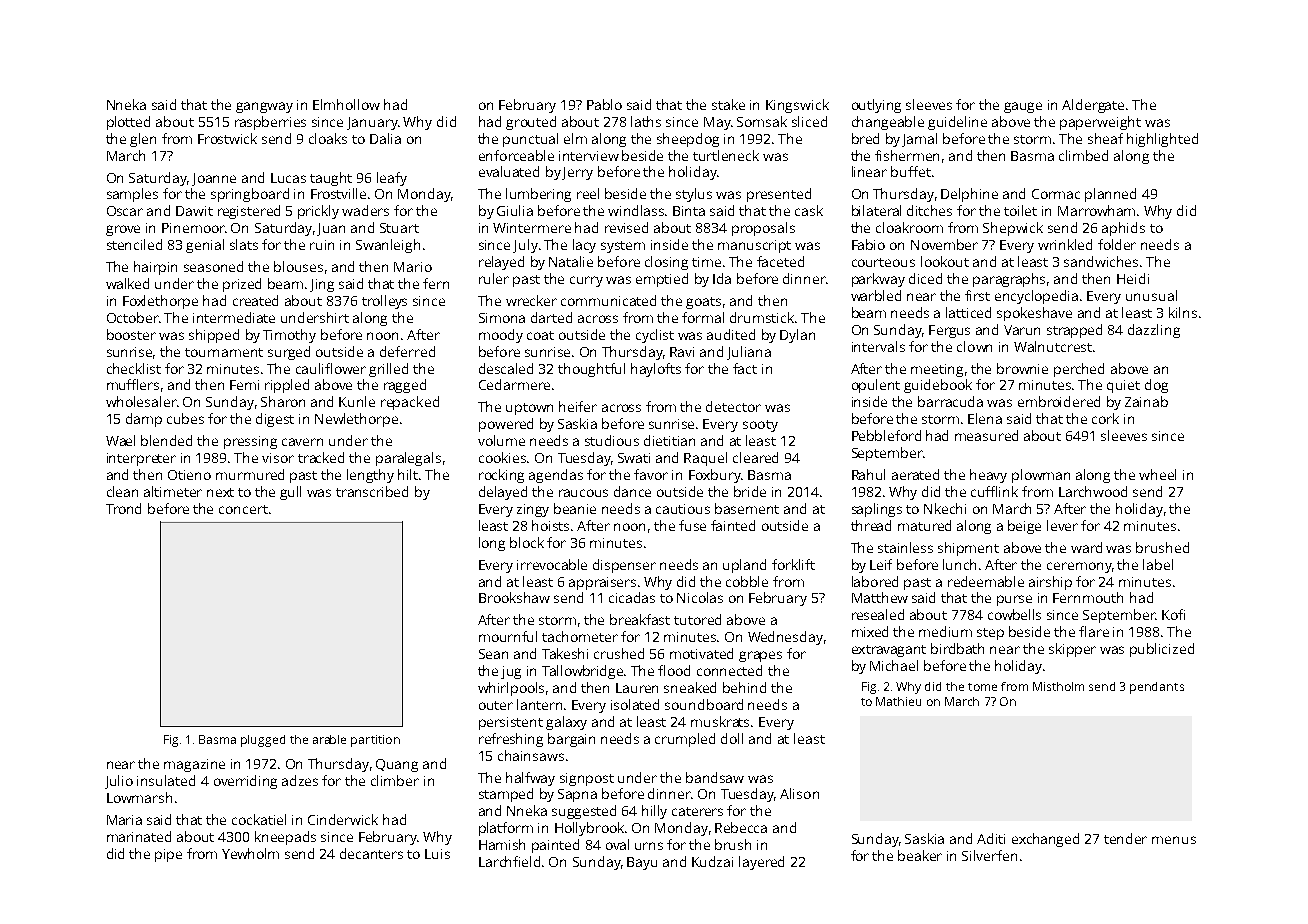 The height and width of the page is (924, 1308). Describe the element at coordinates (715, 777) in the page. I see `bandsaw` at that location.
